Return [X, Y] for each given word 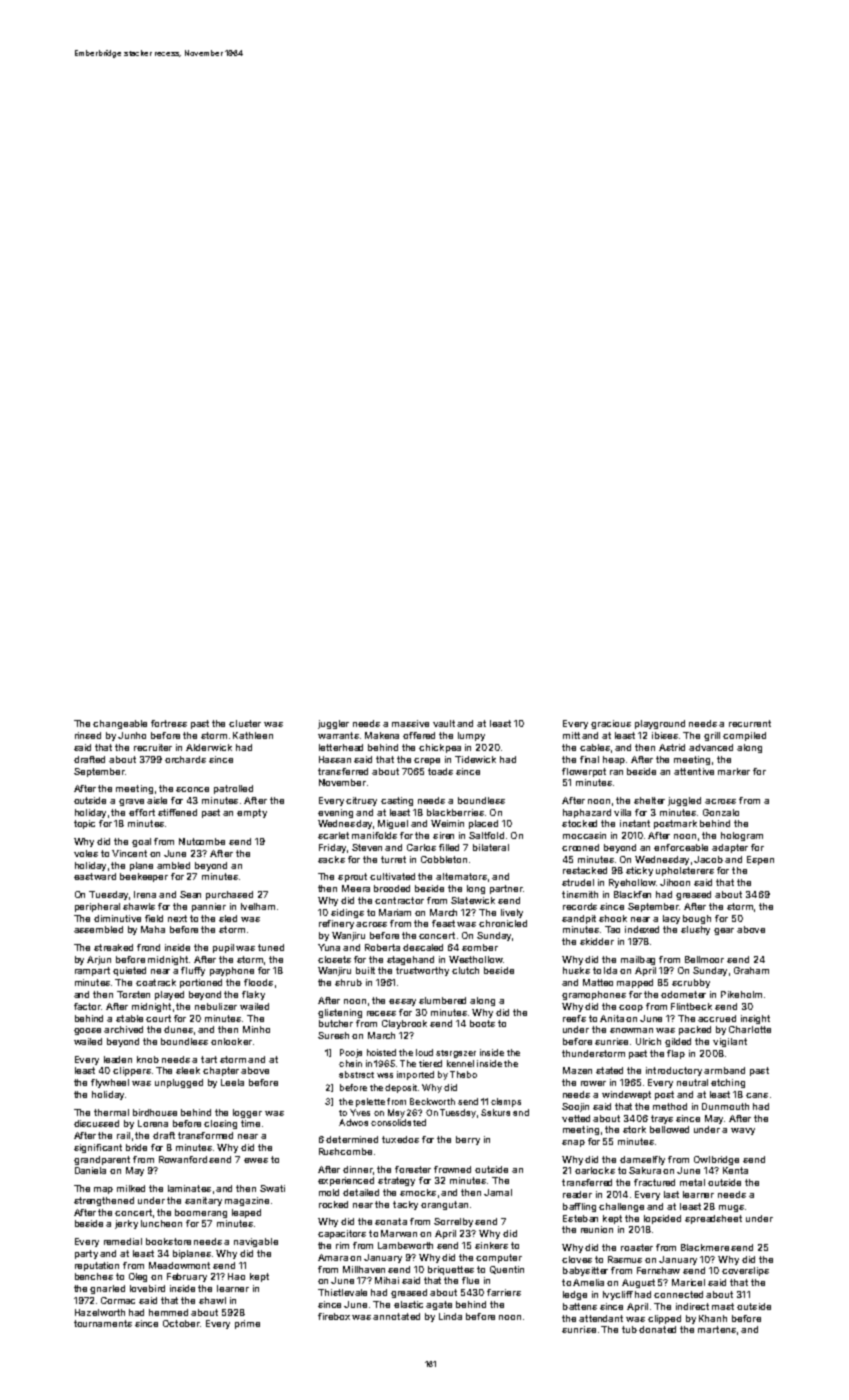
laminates [189, 1188]
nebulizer [216, 1006]
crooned [580, 847]
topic [84, 824]
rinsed [88, 735]
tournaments [103, 1323]
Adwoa [353, 1122]
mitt [571, 735]
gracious [611, 724]
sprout [352, 877]
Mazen [577, 1070]
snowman [631, 1030]
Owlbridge [716, 1160]
